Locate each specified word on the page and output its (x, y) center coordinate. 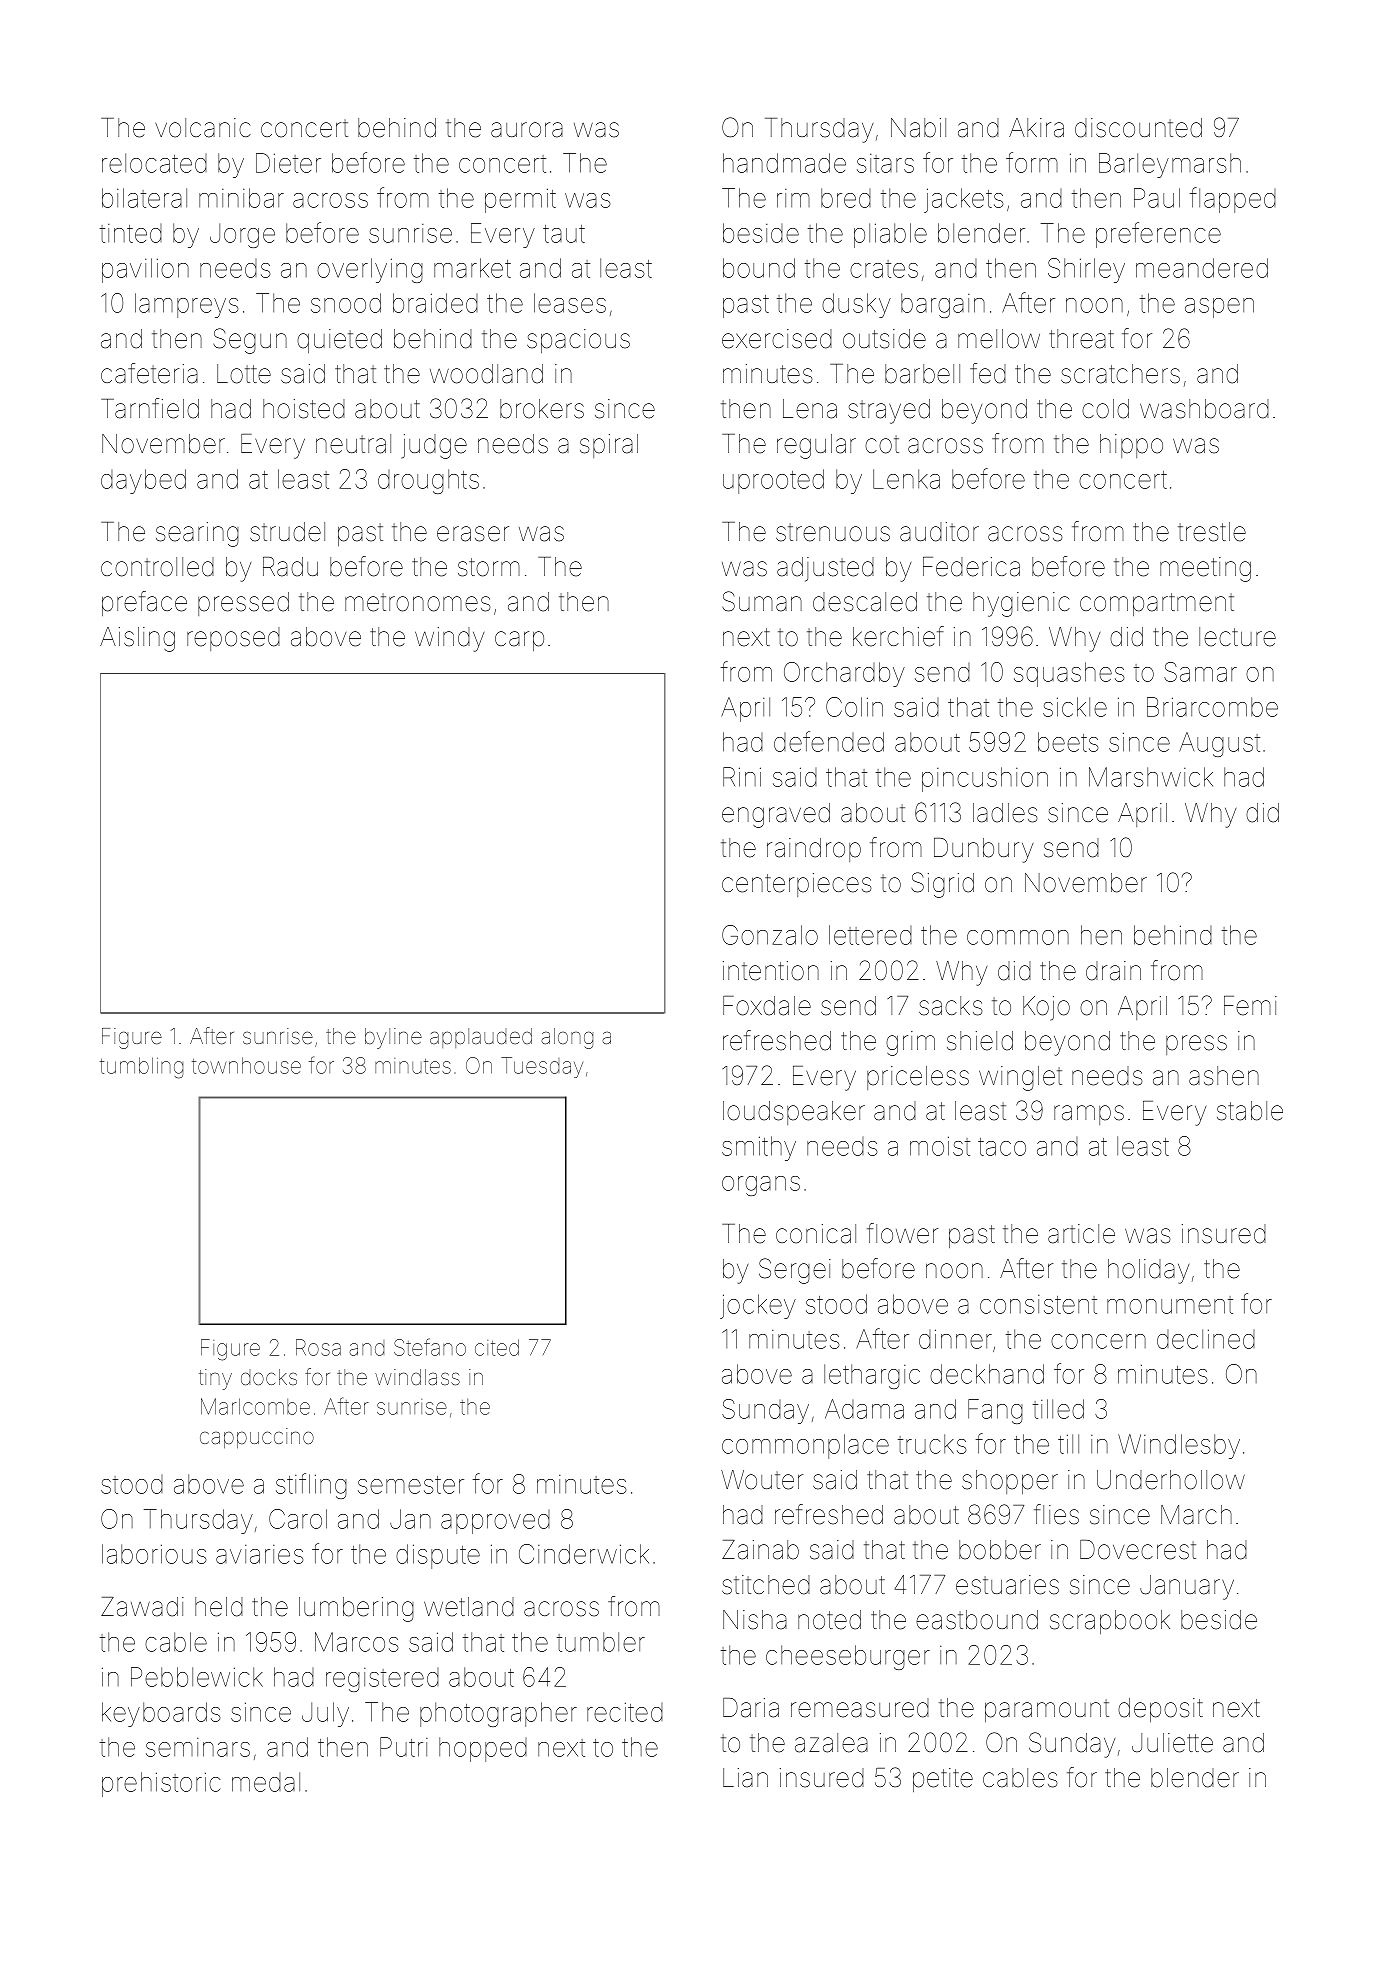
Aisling (137, 639)
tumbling (141, 1068)
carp (519, 641)
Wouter (762, 1480)
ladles (1005, 813)
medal (266, 1782)
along (567, 1038)
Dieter (288, 163)
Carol (298, 1519)
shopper (1010, 1482)
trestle (1212, 532)
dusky (856, 305)
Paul (1157, 198)
